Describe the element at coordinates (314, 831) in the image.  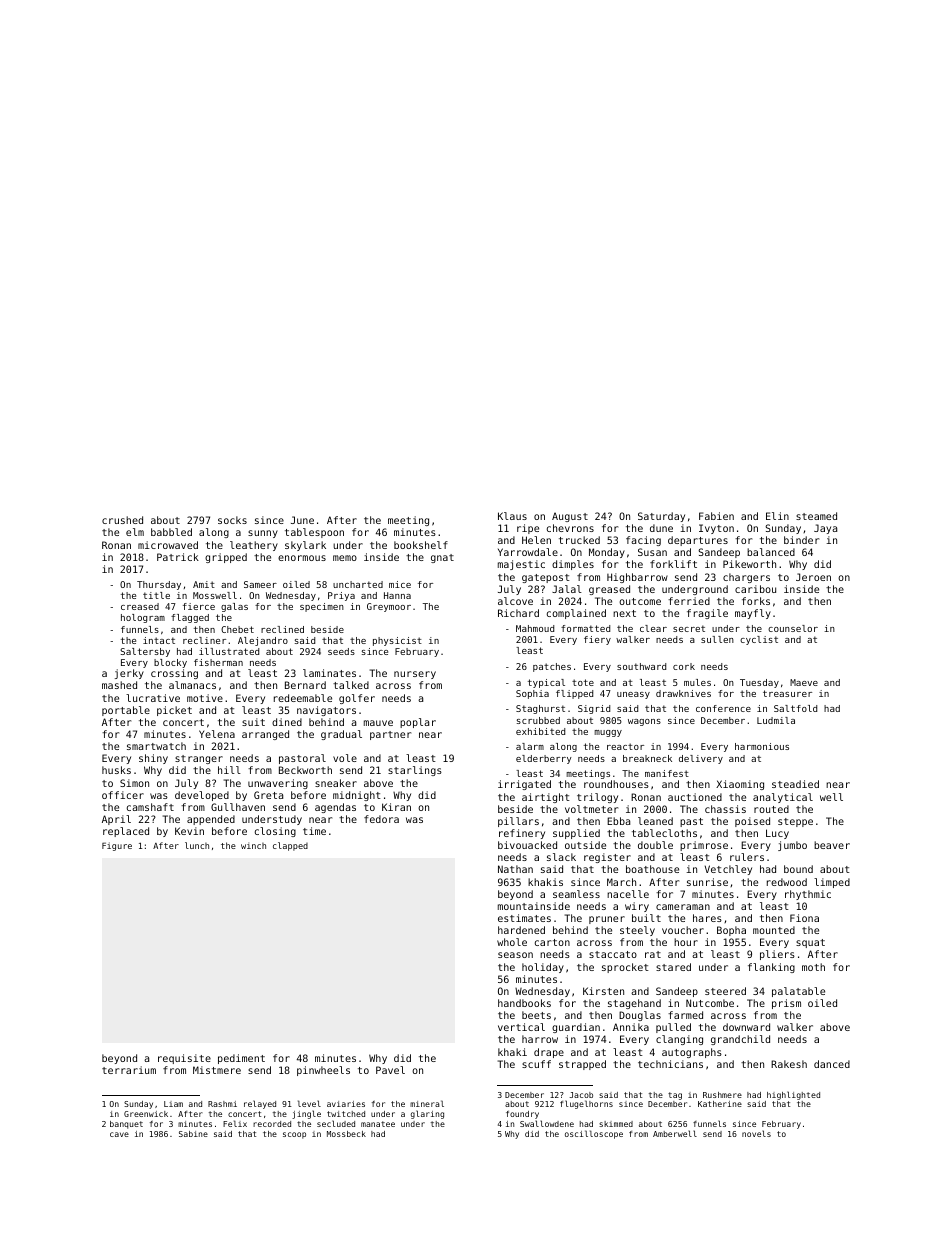
I see `time` at that location.
